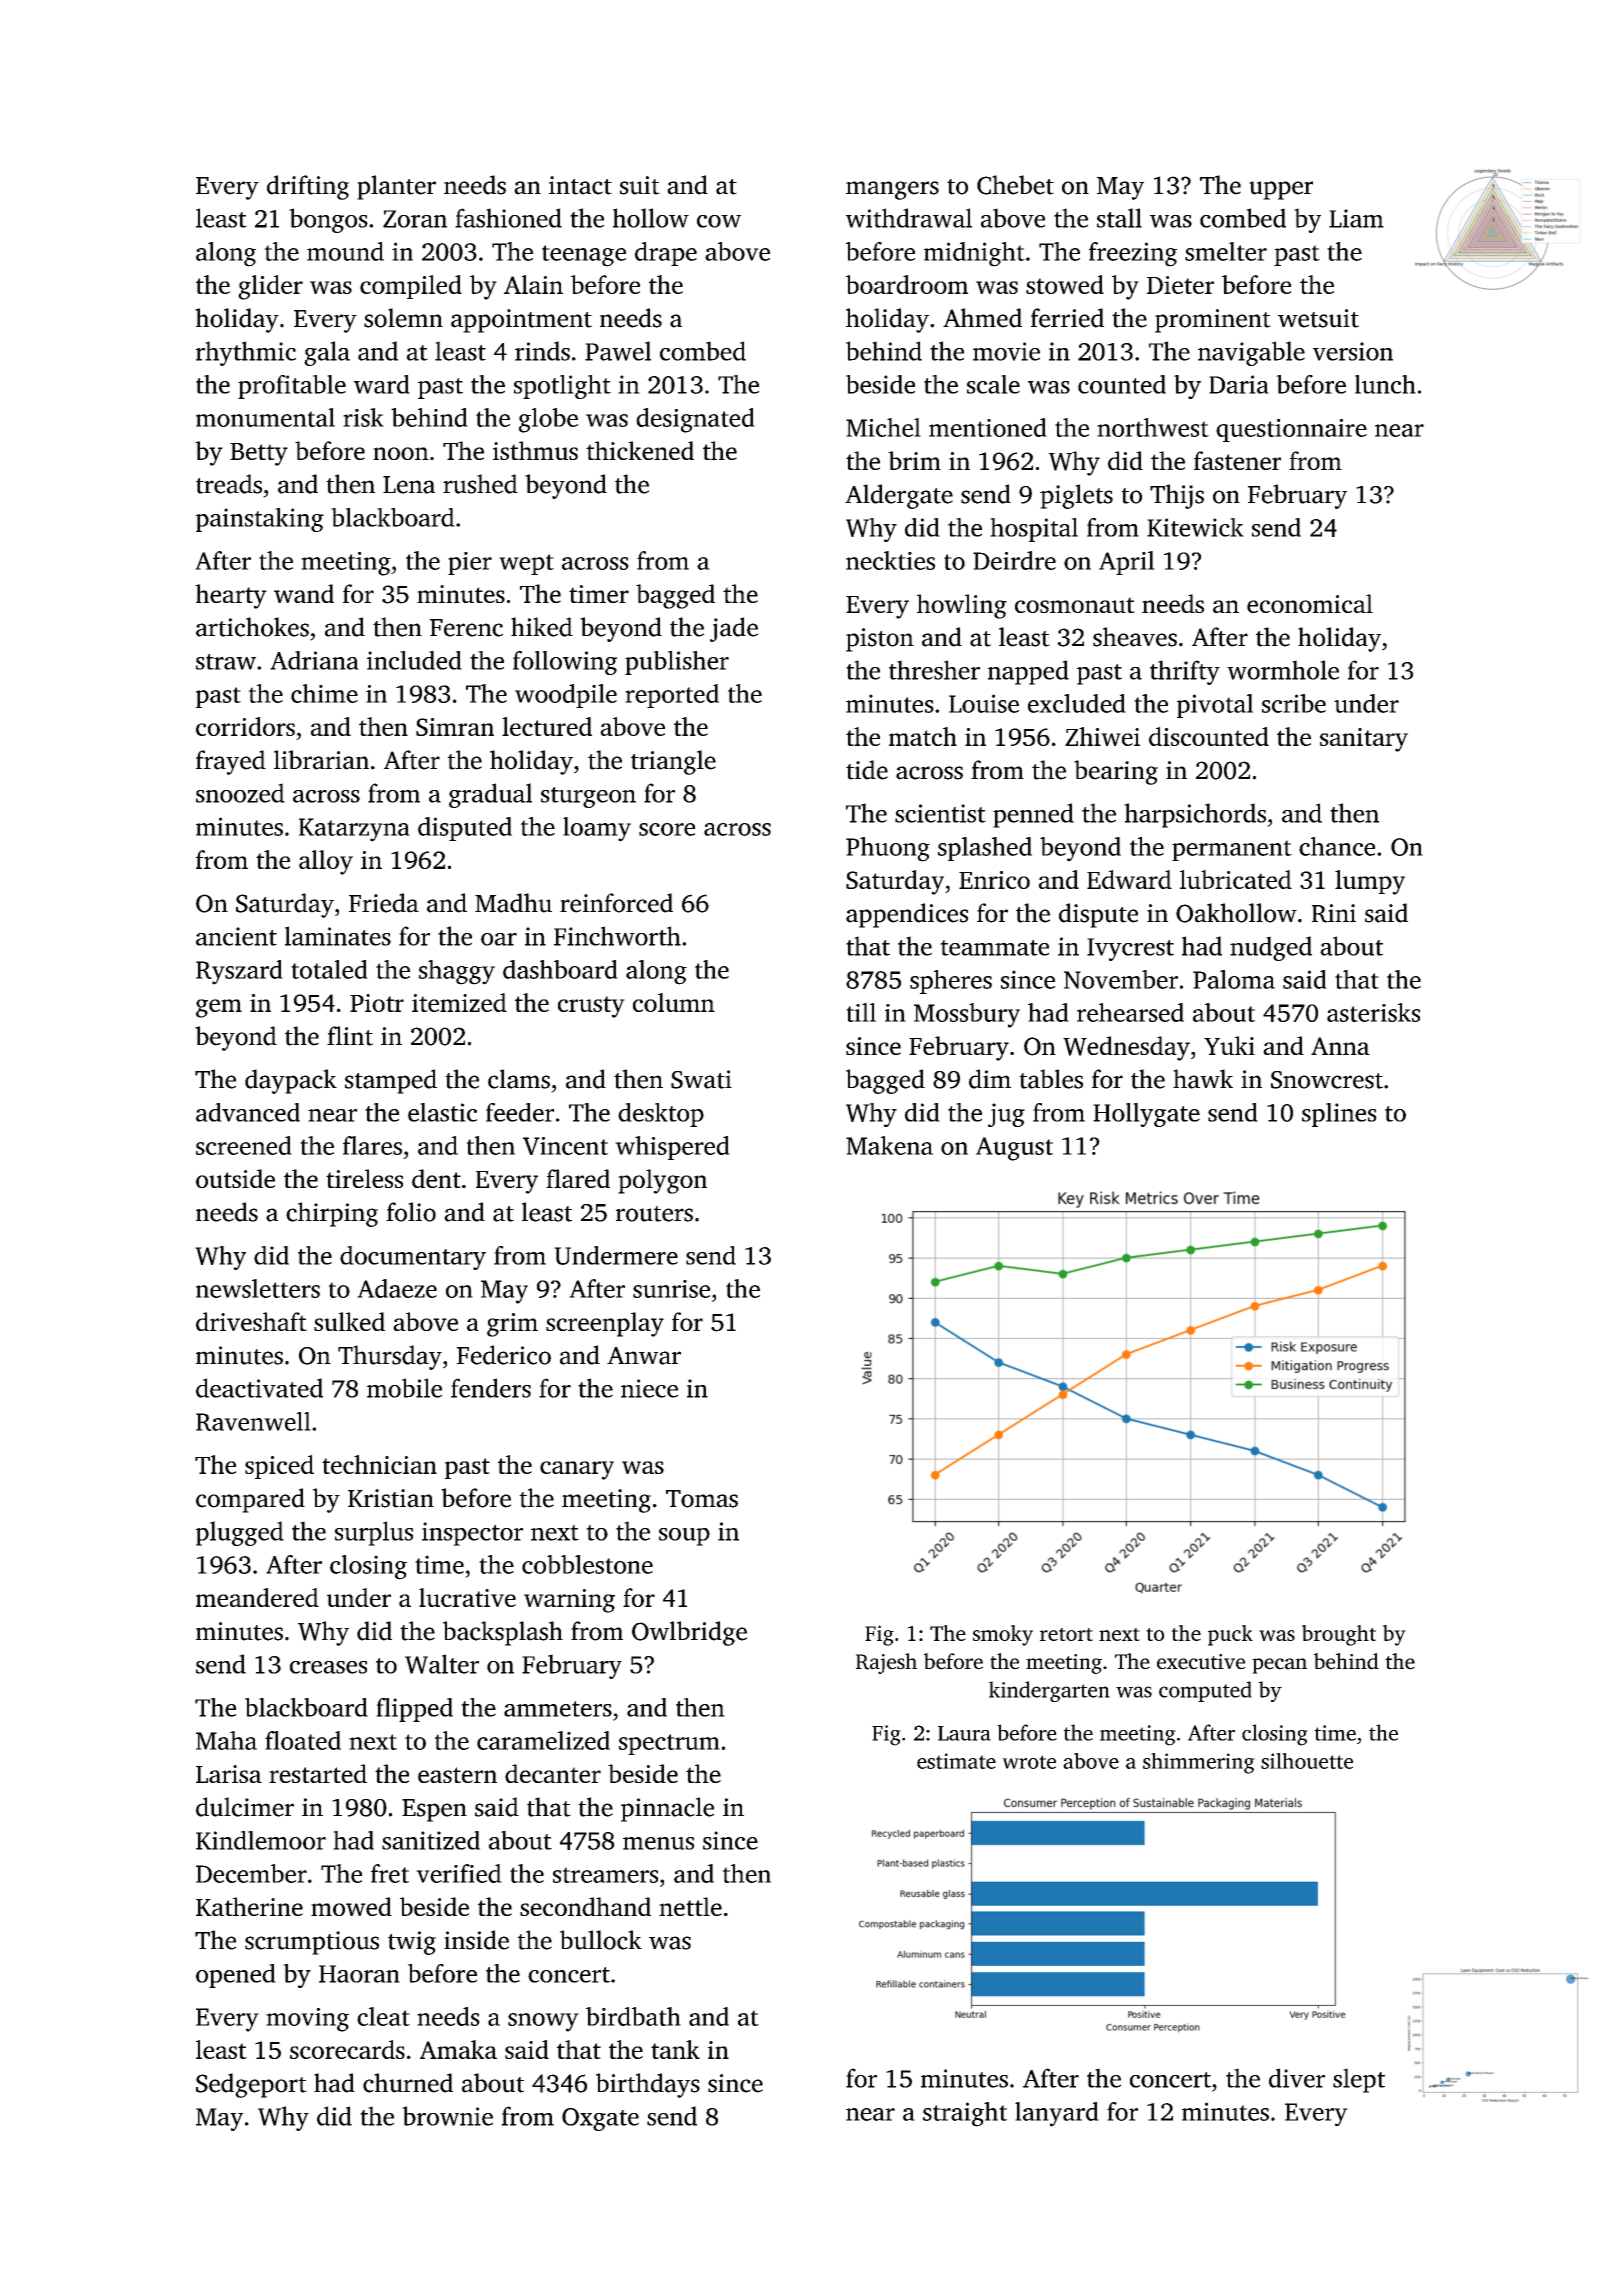 This image has width=1620, height=2292. Describe the element at coordinates (1339, 1635) in the image. I see `brought` at that location.
